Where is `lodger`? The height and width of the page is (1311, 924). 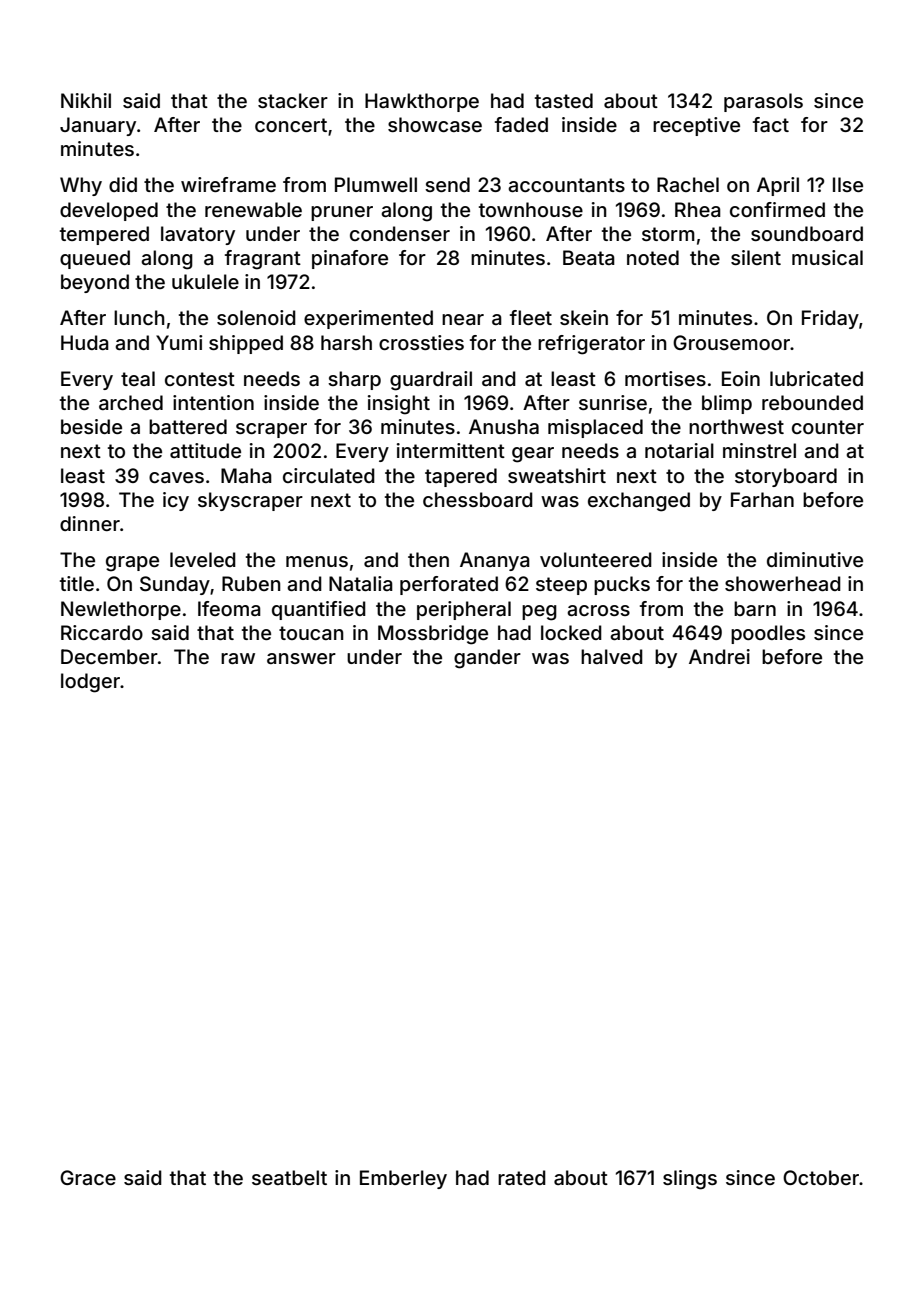
lodger is located at coordinates (90, 683).
